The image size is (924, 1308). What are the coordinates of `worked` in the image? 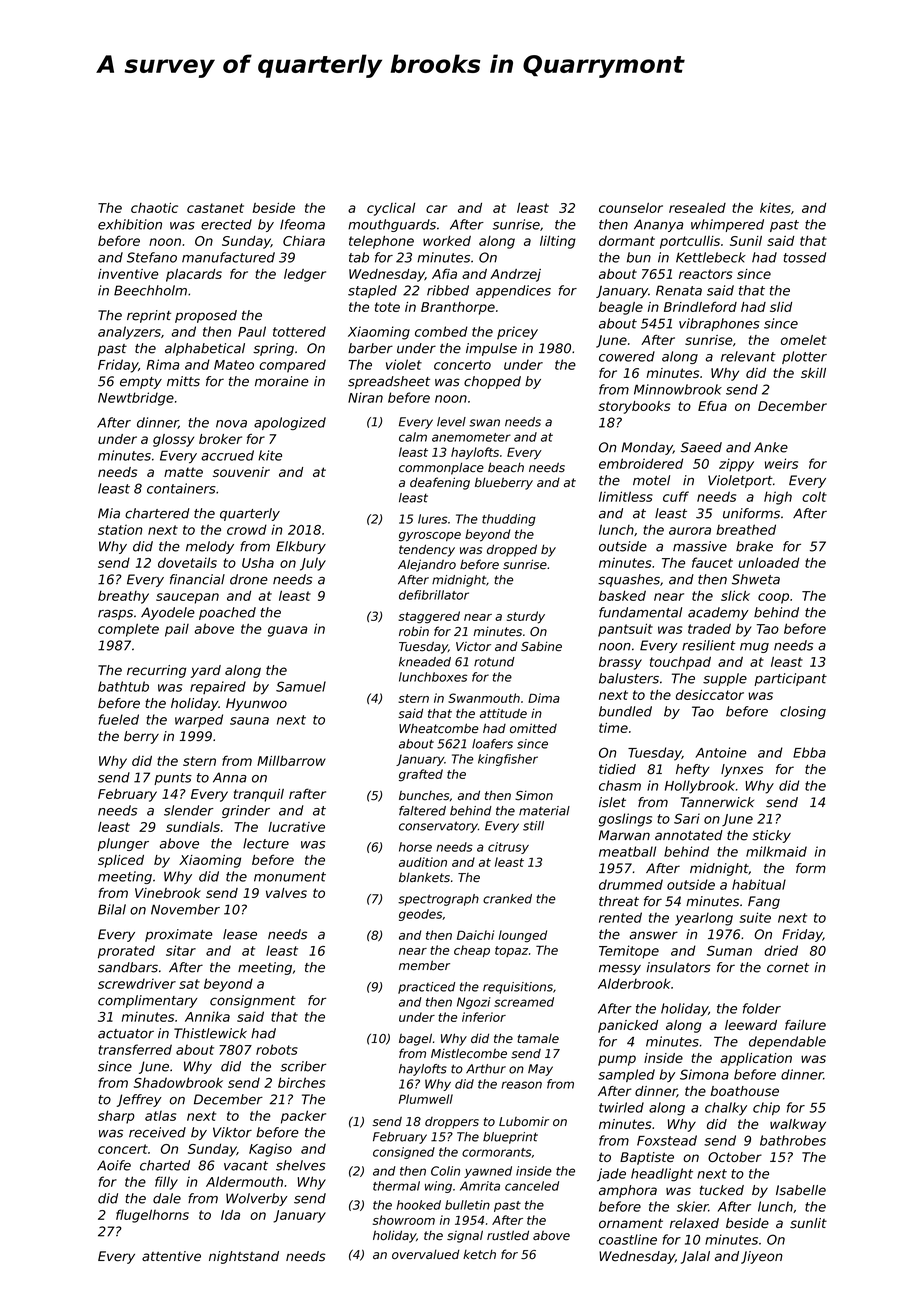 It's located at (447, 241).
